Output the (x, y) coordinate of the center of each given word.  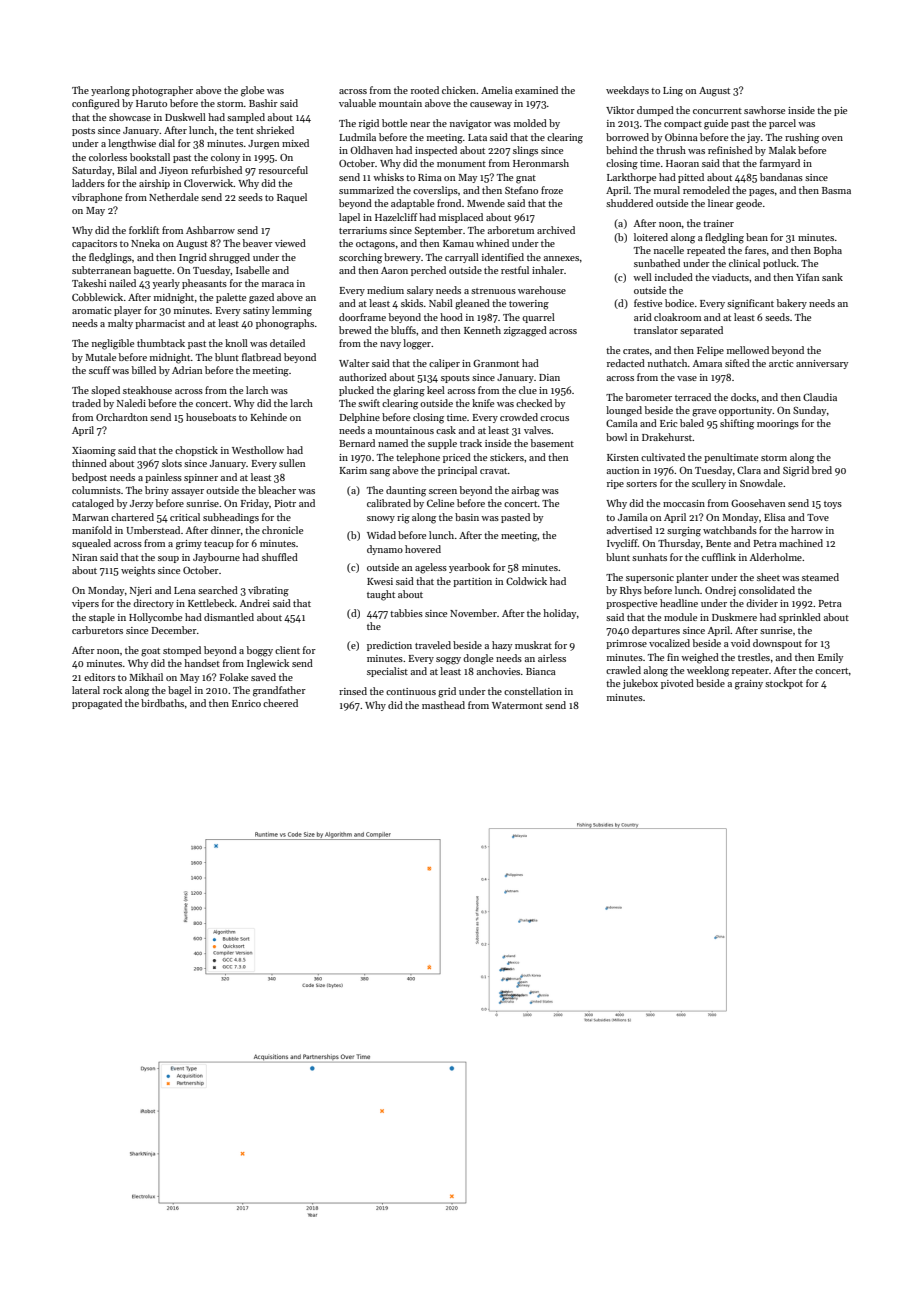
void (740, 643)
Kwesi (380, 581)
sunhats (649, 557)
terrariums (363, 230)
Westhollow (258, 450)
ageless (431, 568)
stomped (182, 651)
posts (83, 132)
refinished (730, 150)
